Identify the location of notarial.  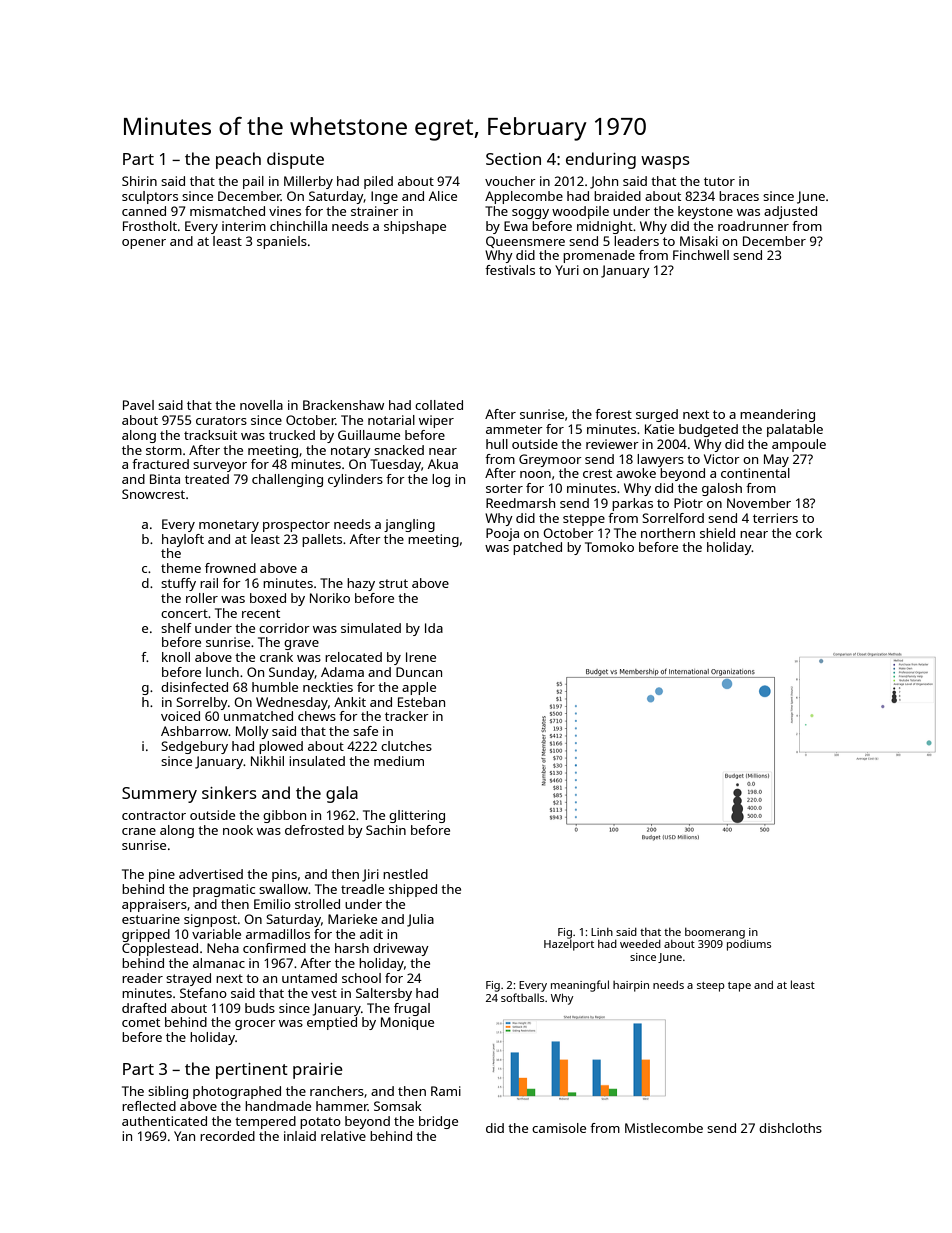
(391, 420).
